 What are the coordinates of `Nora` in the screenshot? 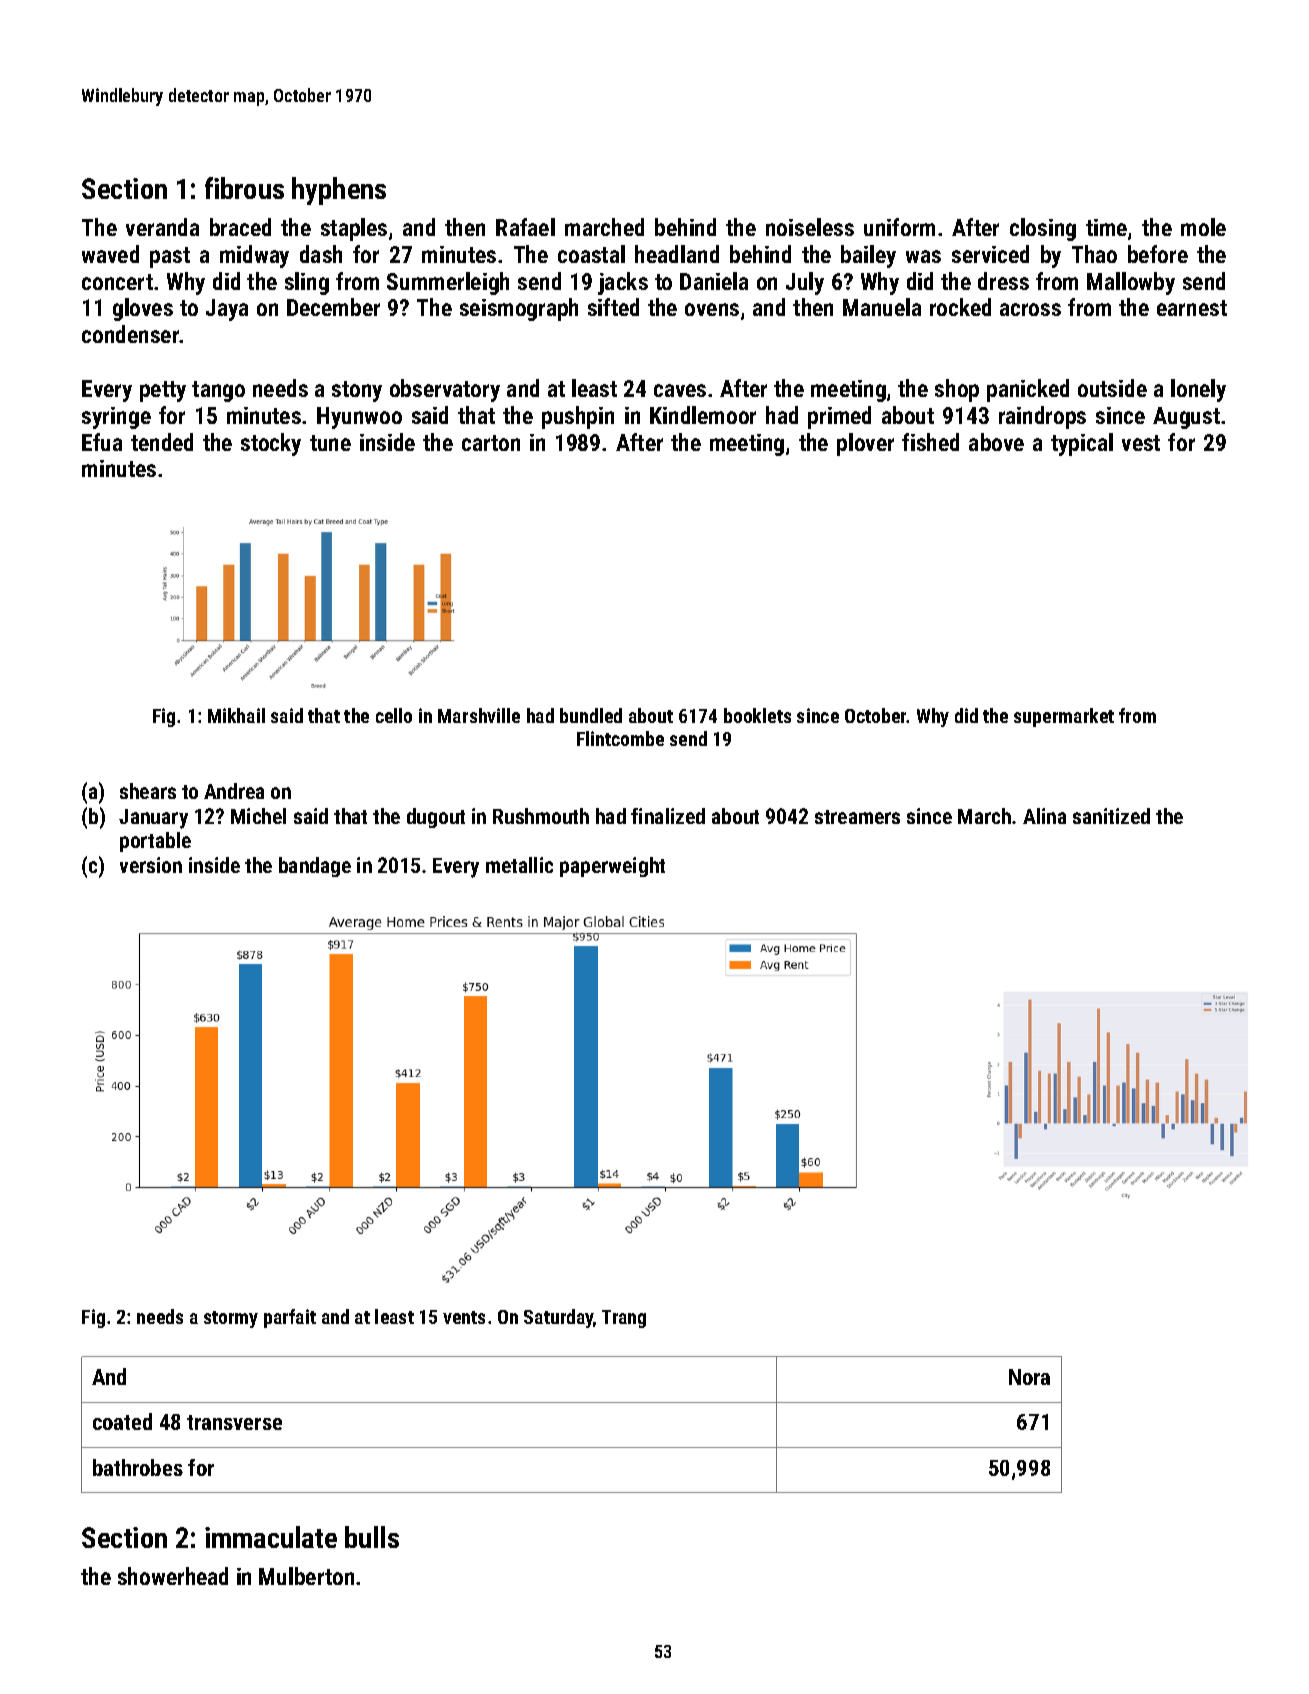 It's located at (1029, 1377).
